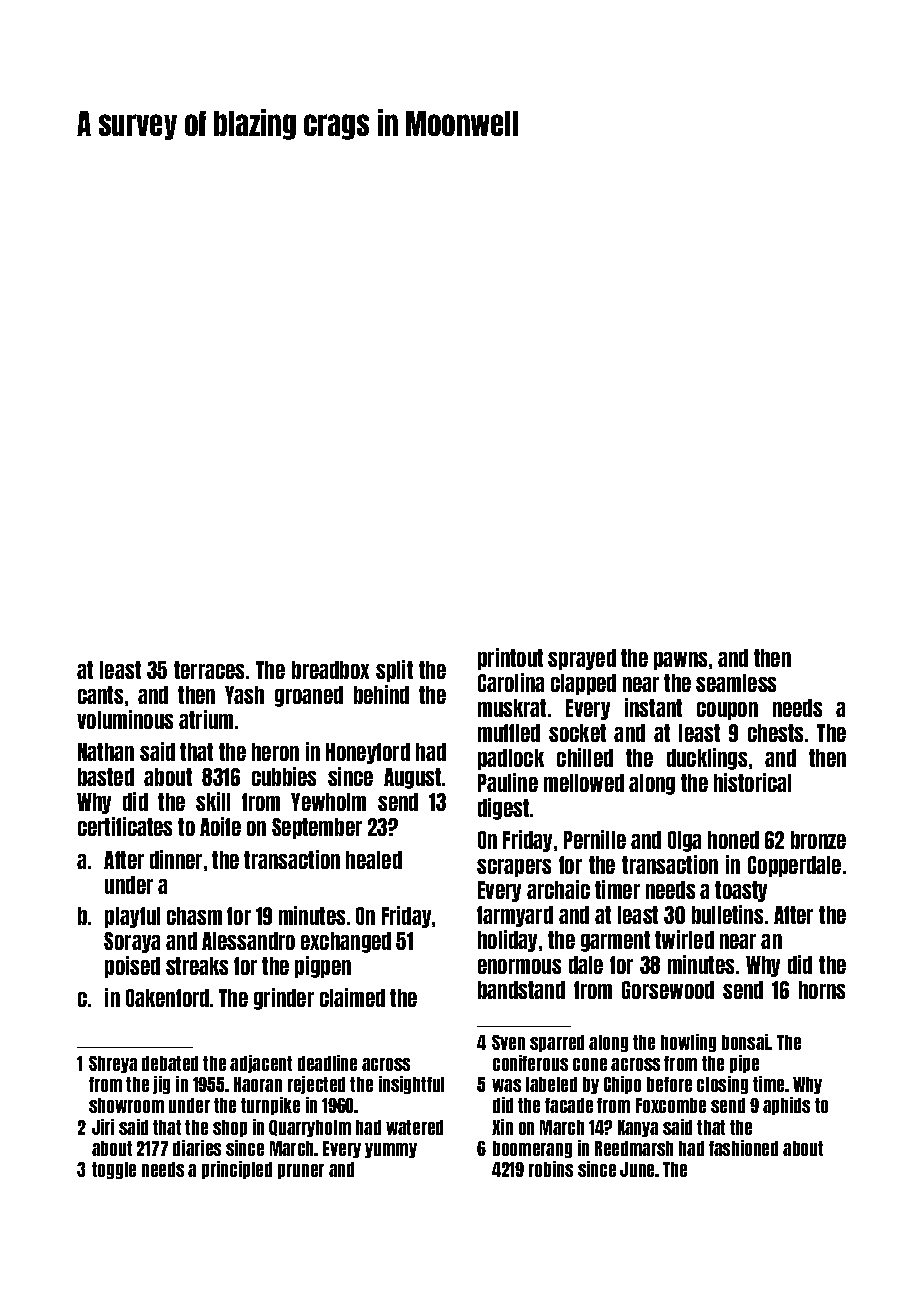 The height and width of the image is (1314, 924). Describe the element at coordinates (822, 990) in the image. I see `horns` at that location.
